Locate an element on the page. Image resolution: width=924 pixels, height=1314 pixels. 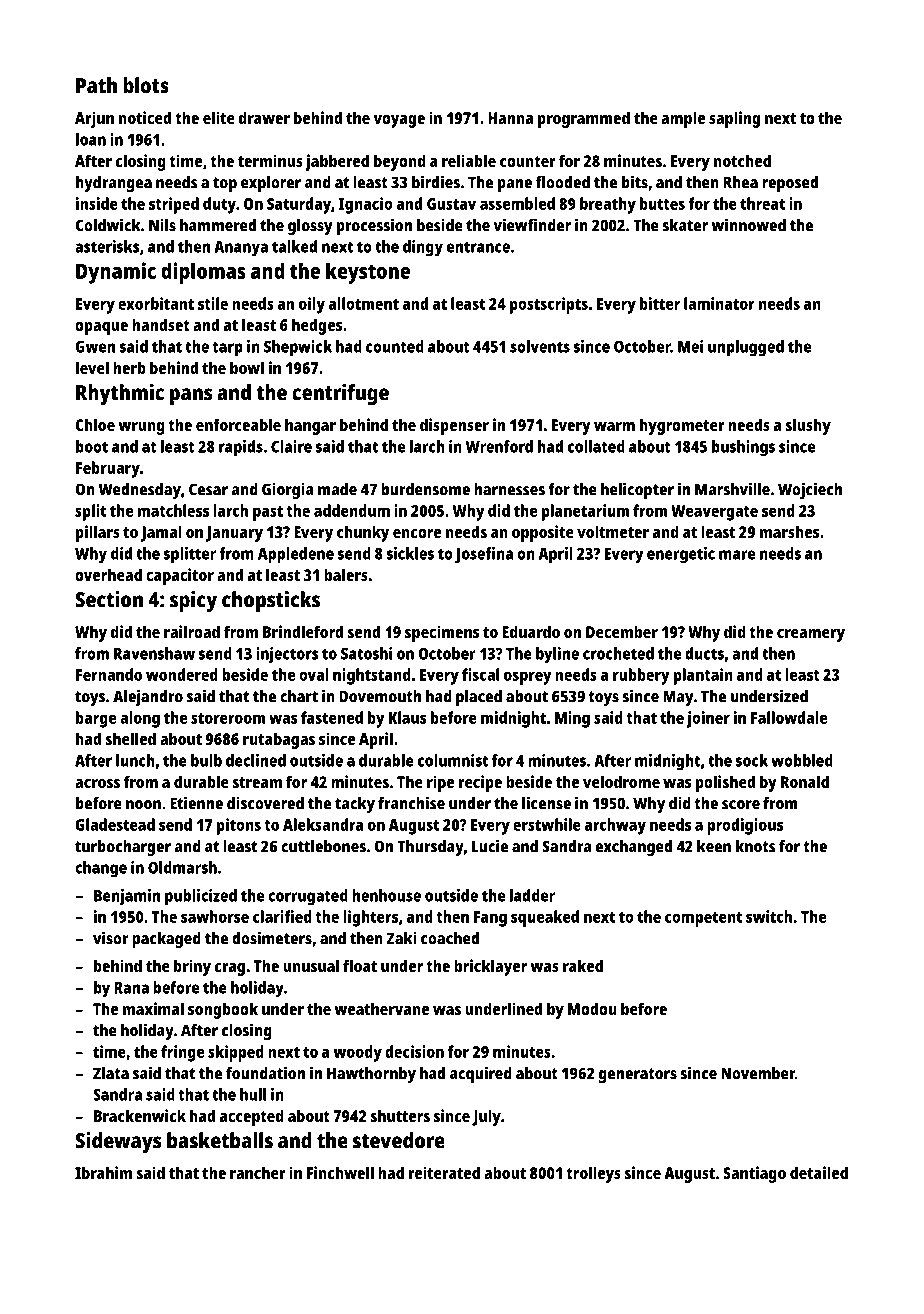
reposed is located at coordinates (790, 184).
